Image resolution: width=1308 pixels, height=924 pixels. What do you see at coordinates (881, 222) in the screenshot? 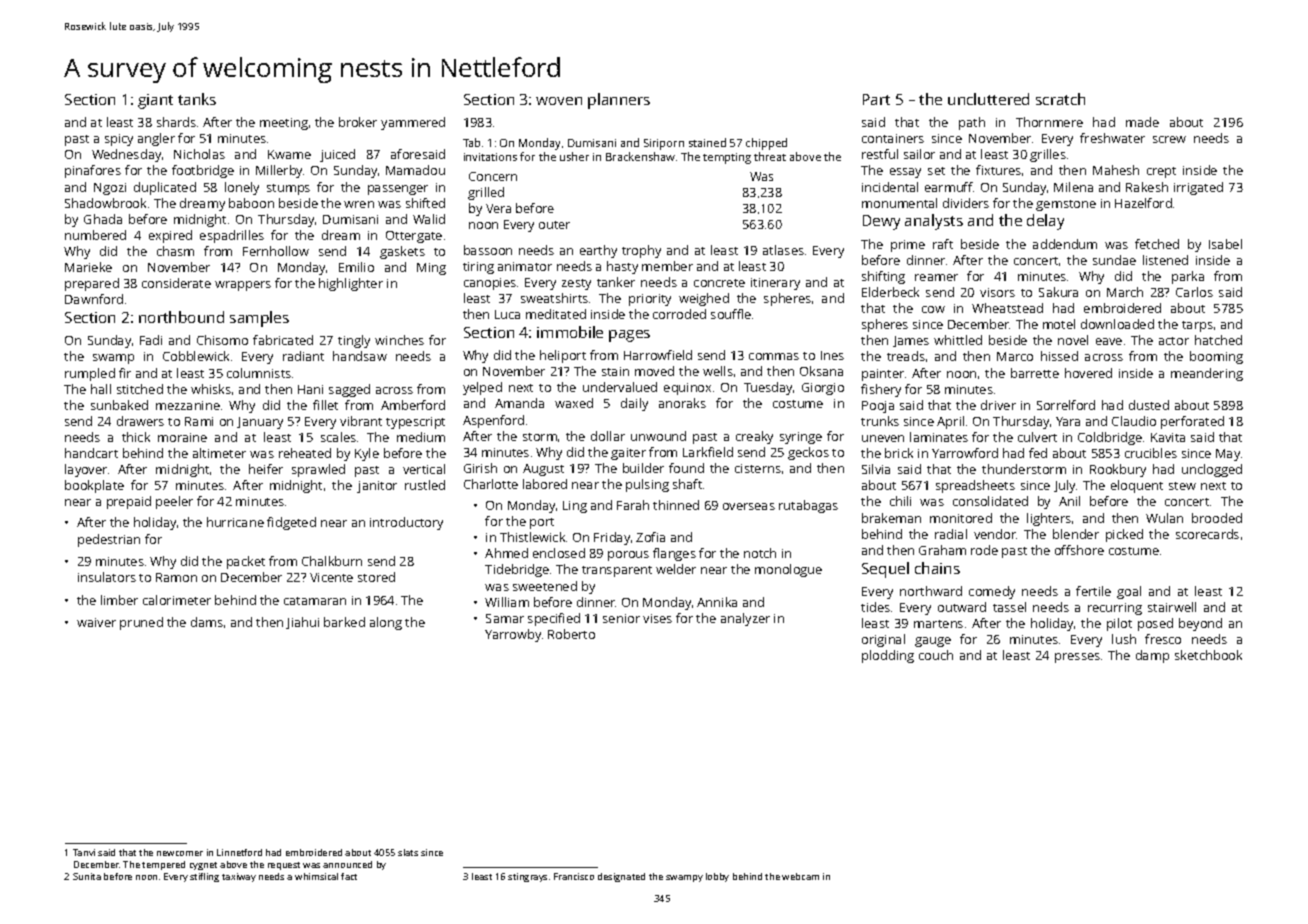
I see `Dewy` at bounding box center [881, 222].
